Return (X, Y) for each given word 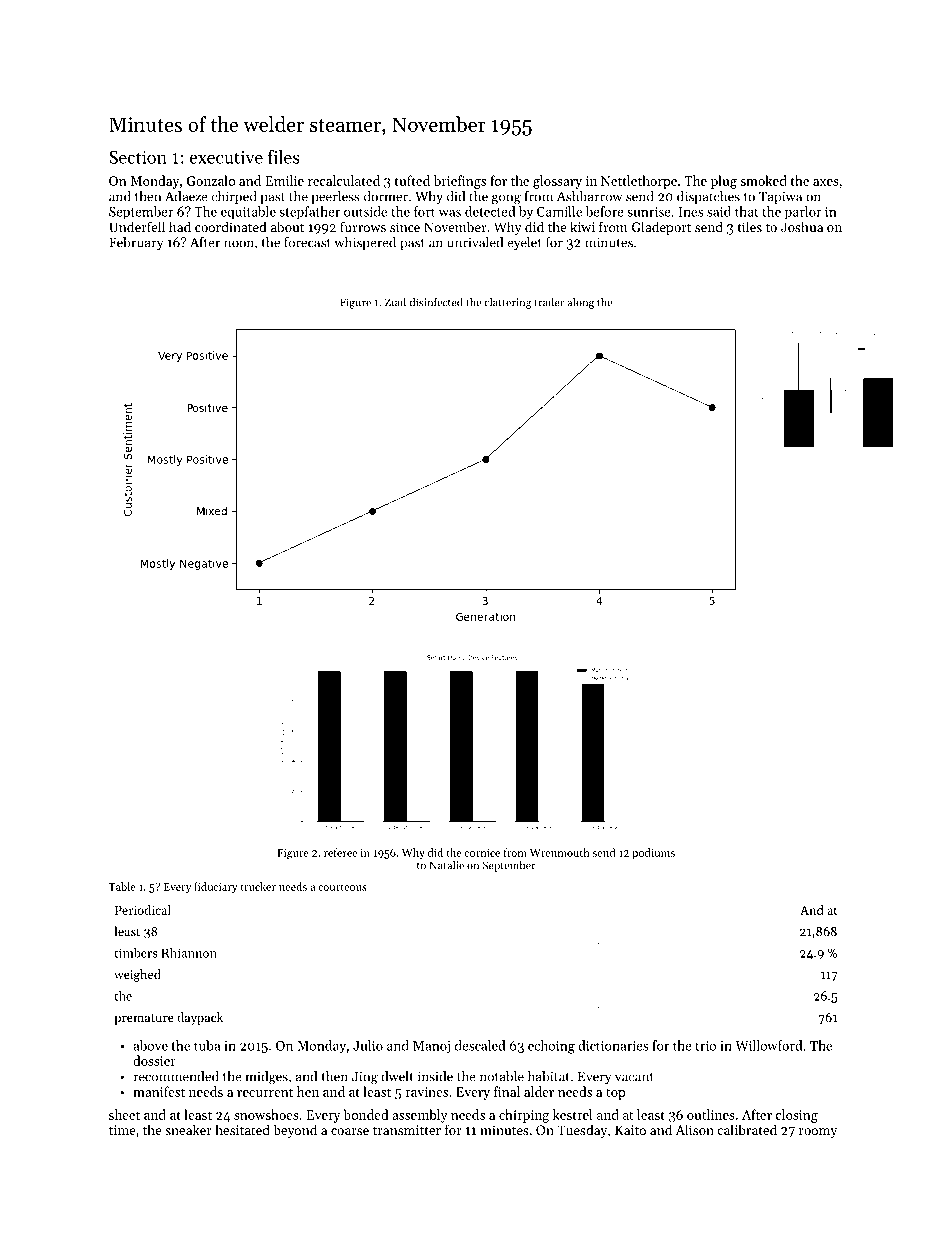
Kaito (630, 1130)
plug (724, 182)
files (284, 156)
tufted (412, 180)
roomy (818, 1133)
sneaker (188, 1129)
